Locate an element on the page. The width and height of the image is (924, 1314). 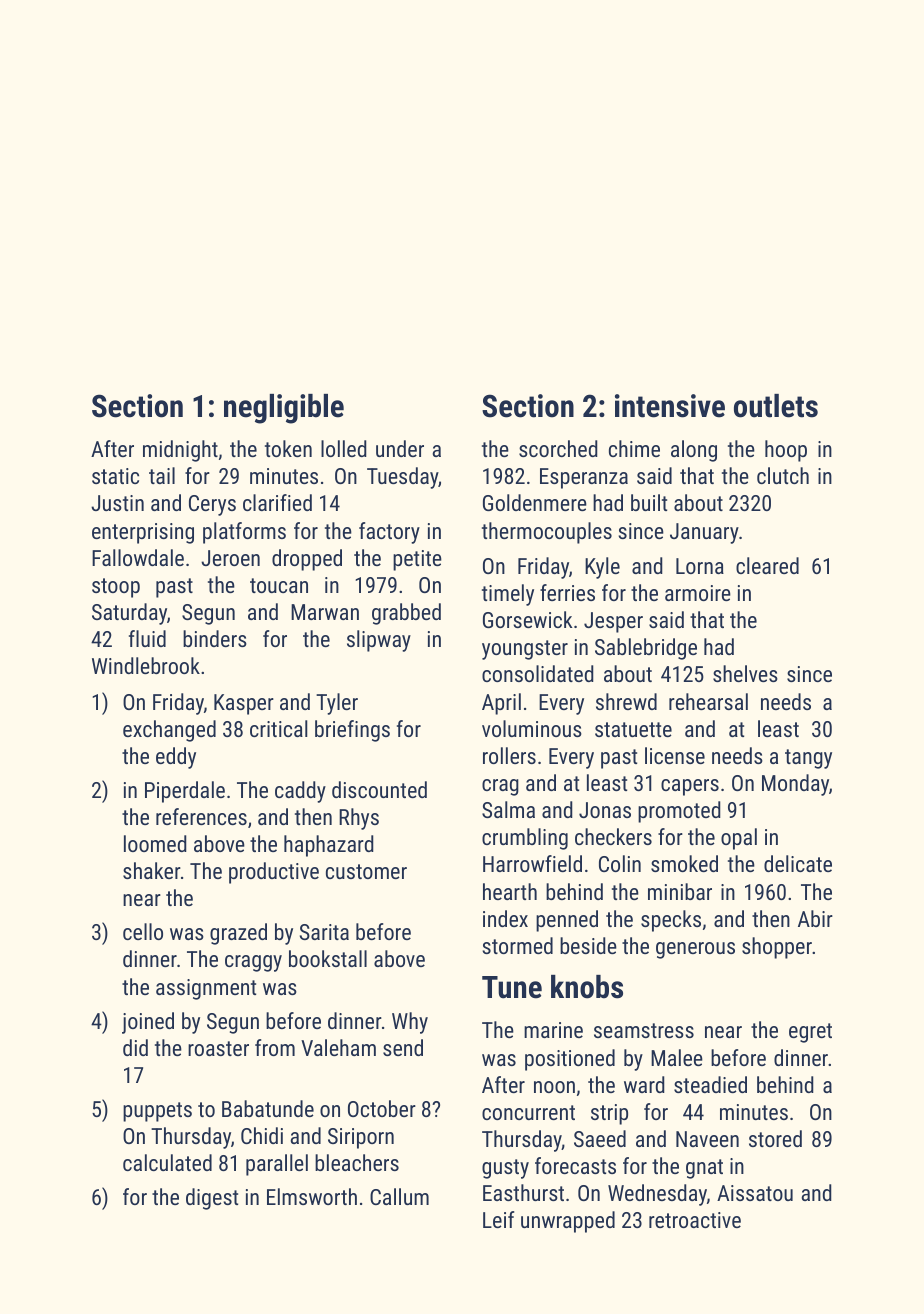
digest is located at coordinates (212, 1199).
